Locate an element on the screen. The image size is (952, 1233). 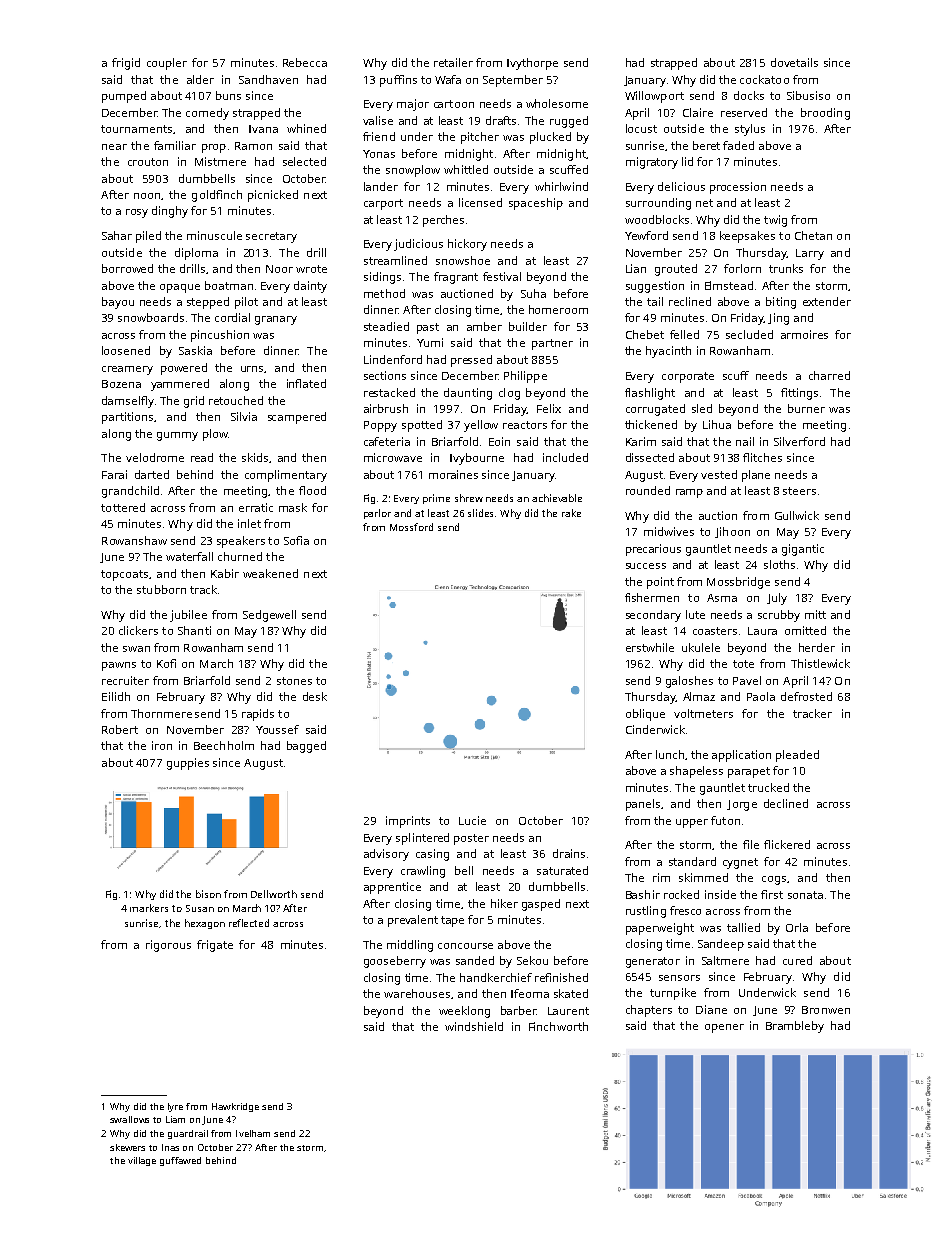
pawns is located at coordinates (119, 666).
